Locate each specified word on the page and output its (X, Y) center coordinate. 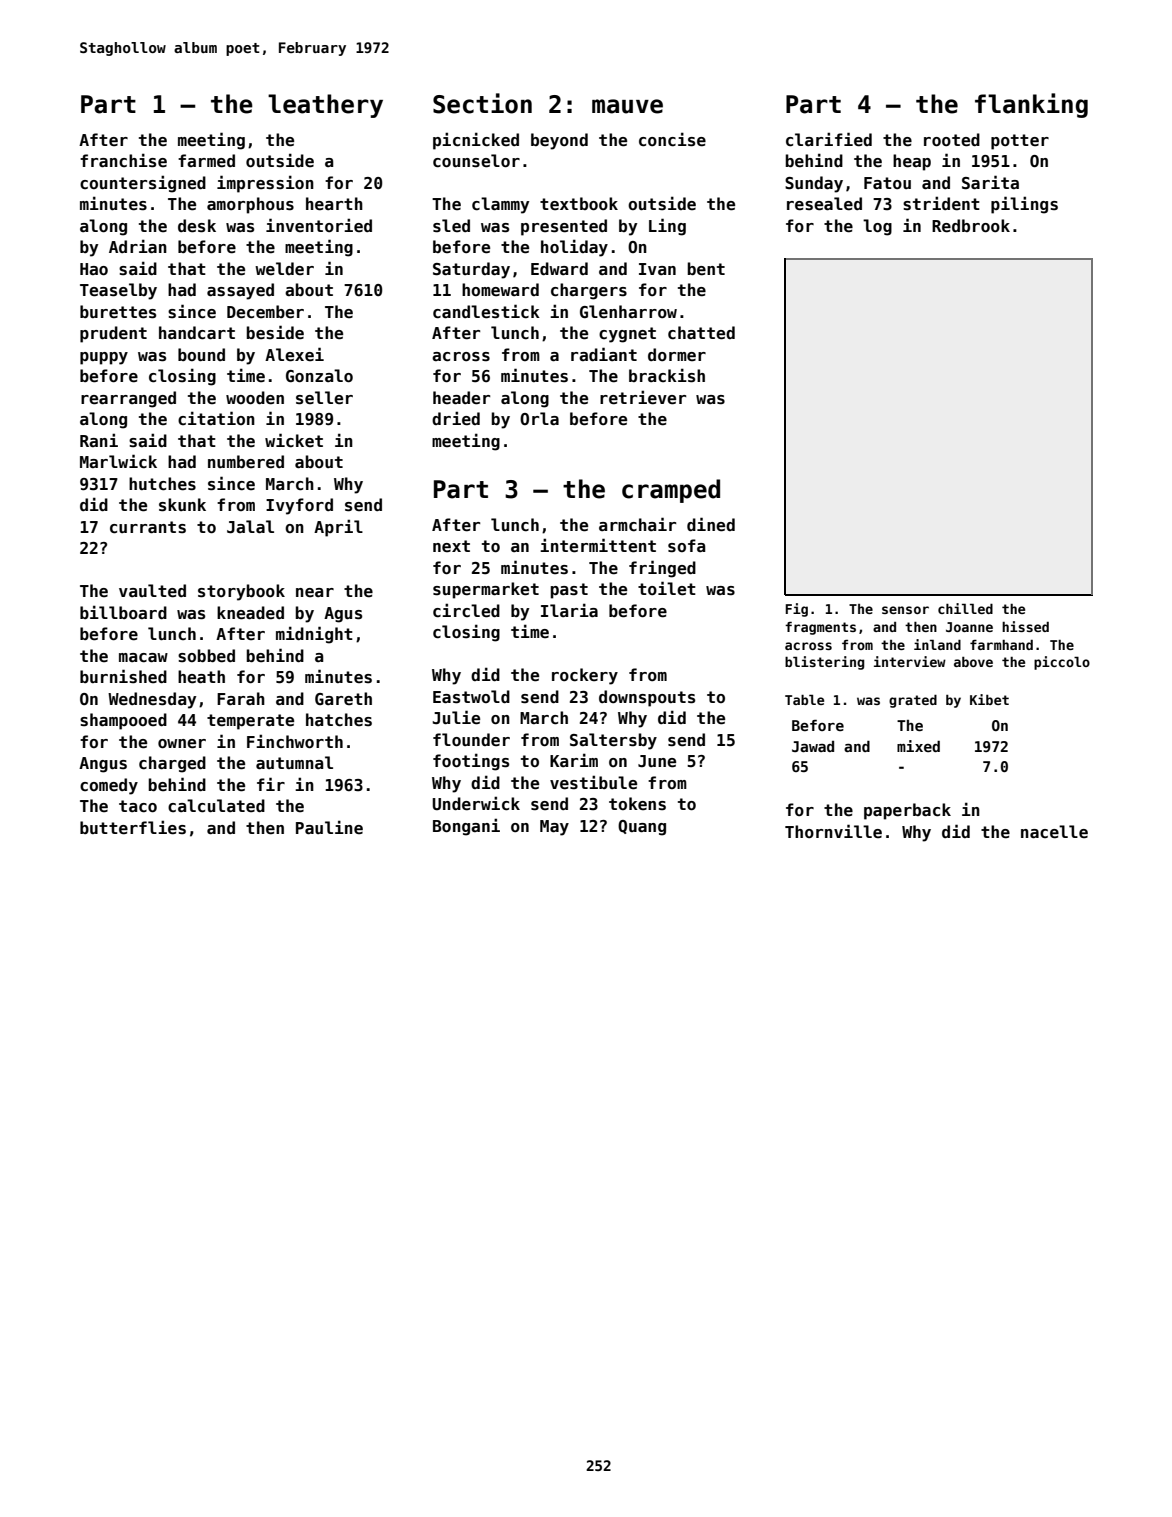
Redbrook (971, 226)
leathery (325, 106)
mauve (627, 106)
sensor (905, 610)
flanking (1031, 105)
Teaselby (118, 291)
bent (706, 269)
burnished (123, 676)
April (338, 528)
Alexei (294, 354)
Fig (797, 610)
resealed (824, 204)
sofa (686, 545)
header (461, 398)
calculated (216, 806)
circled (466, 610)
